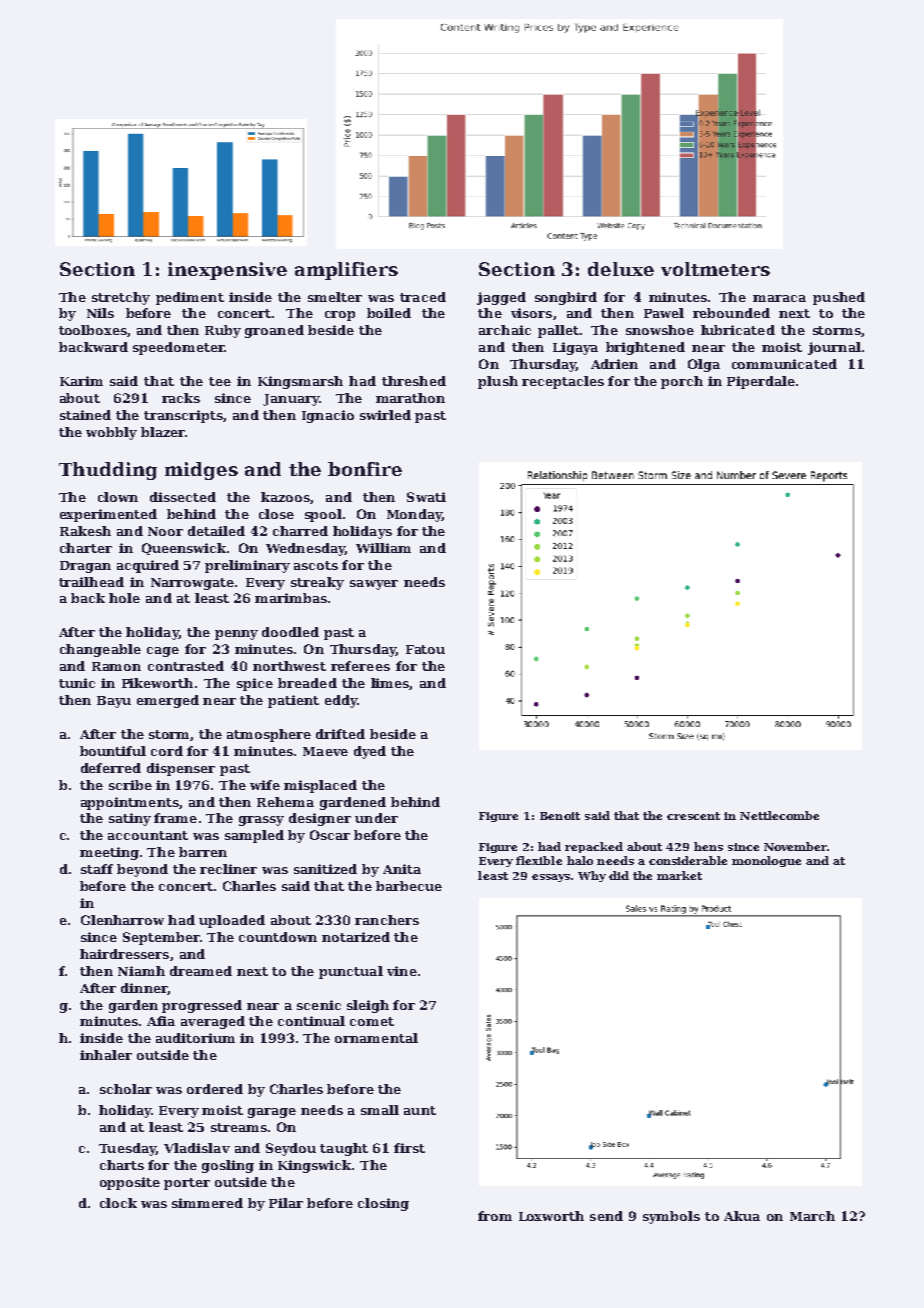 This image has width=924, height=1308. What do you see at coordinates (761, 382) in the image?
I see `Piperdale` at bounding box center [761, 382].
